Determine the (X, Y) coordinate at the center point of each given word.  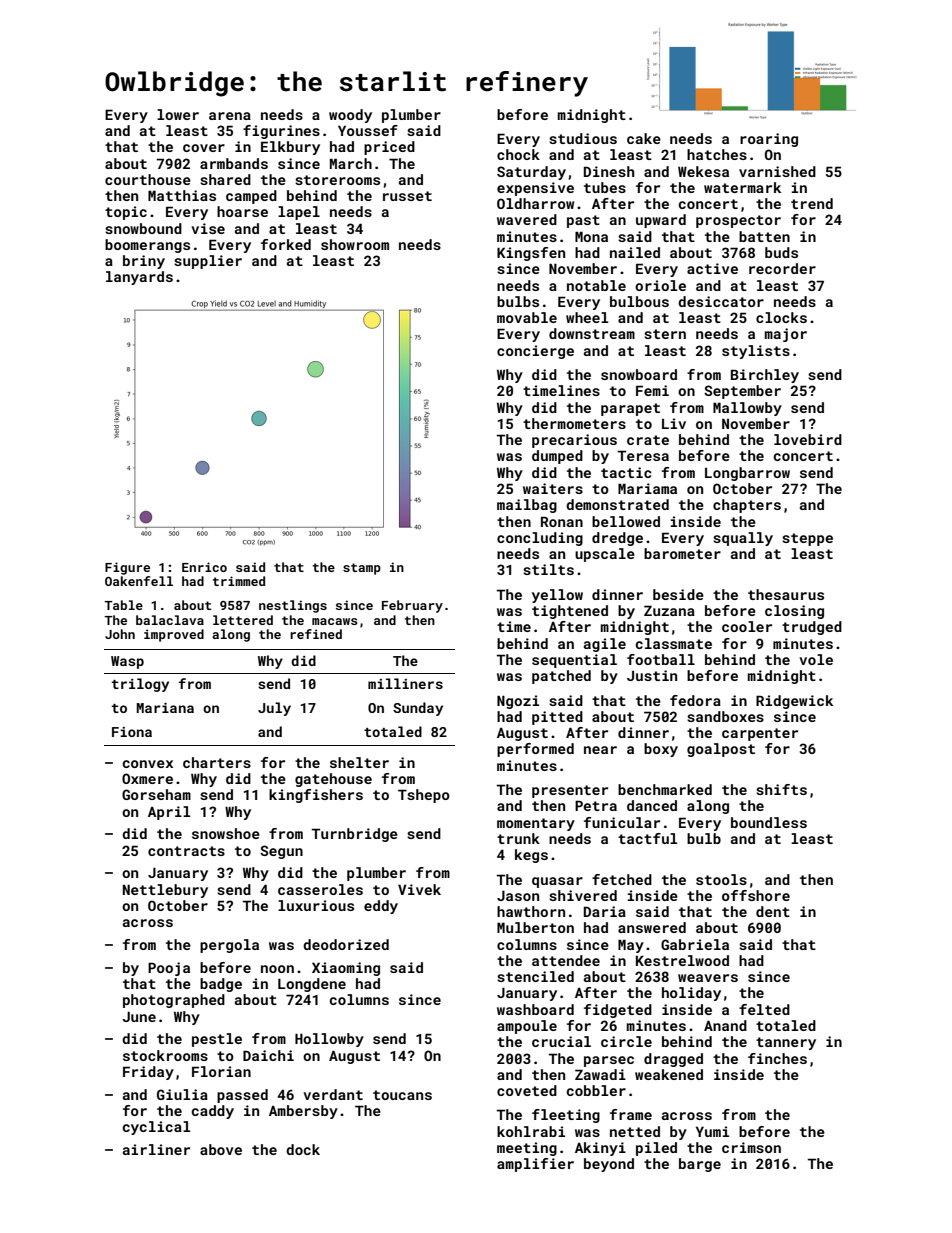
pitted (557, 718)
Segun (281, 852)
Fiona (132, 732)
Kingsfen (531, 254)
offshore (756, 895)
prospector (738, 221)
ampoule (527, 1027)
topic (126, 213)
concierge (535, 352)
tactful (648, 838)
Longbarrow (747, 474)
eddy (381, 907)
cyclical (156, 1128)
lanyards (139, 278)
